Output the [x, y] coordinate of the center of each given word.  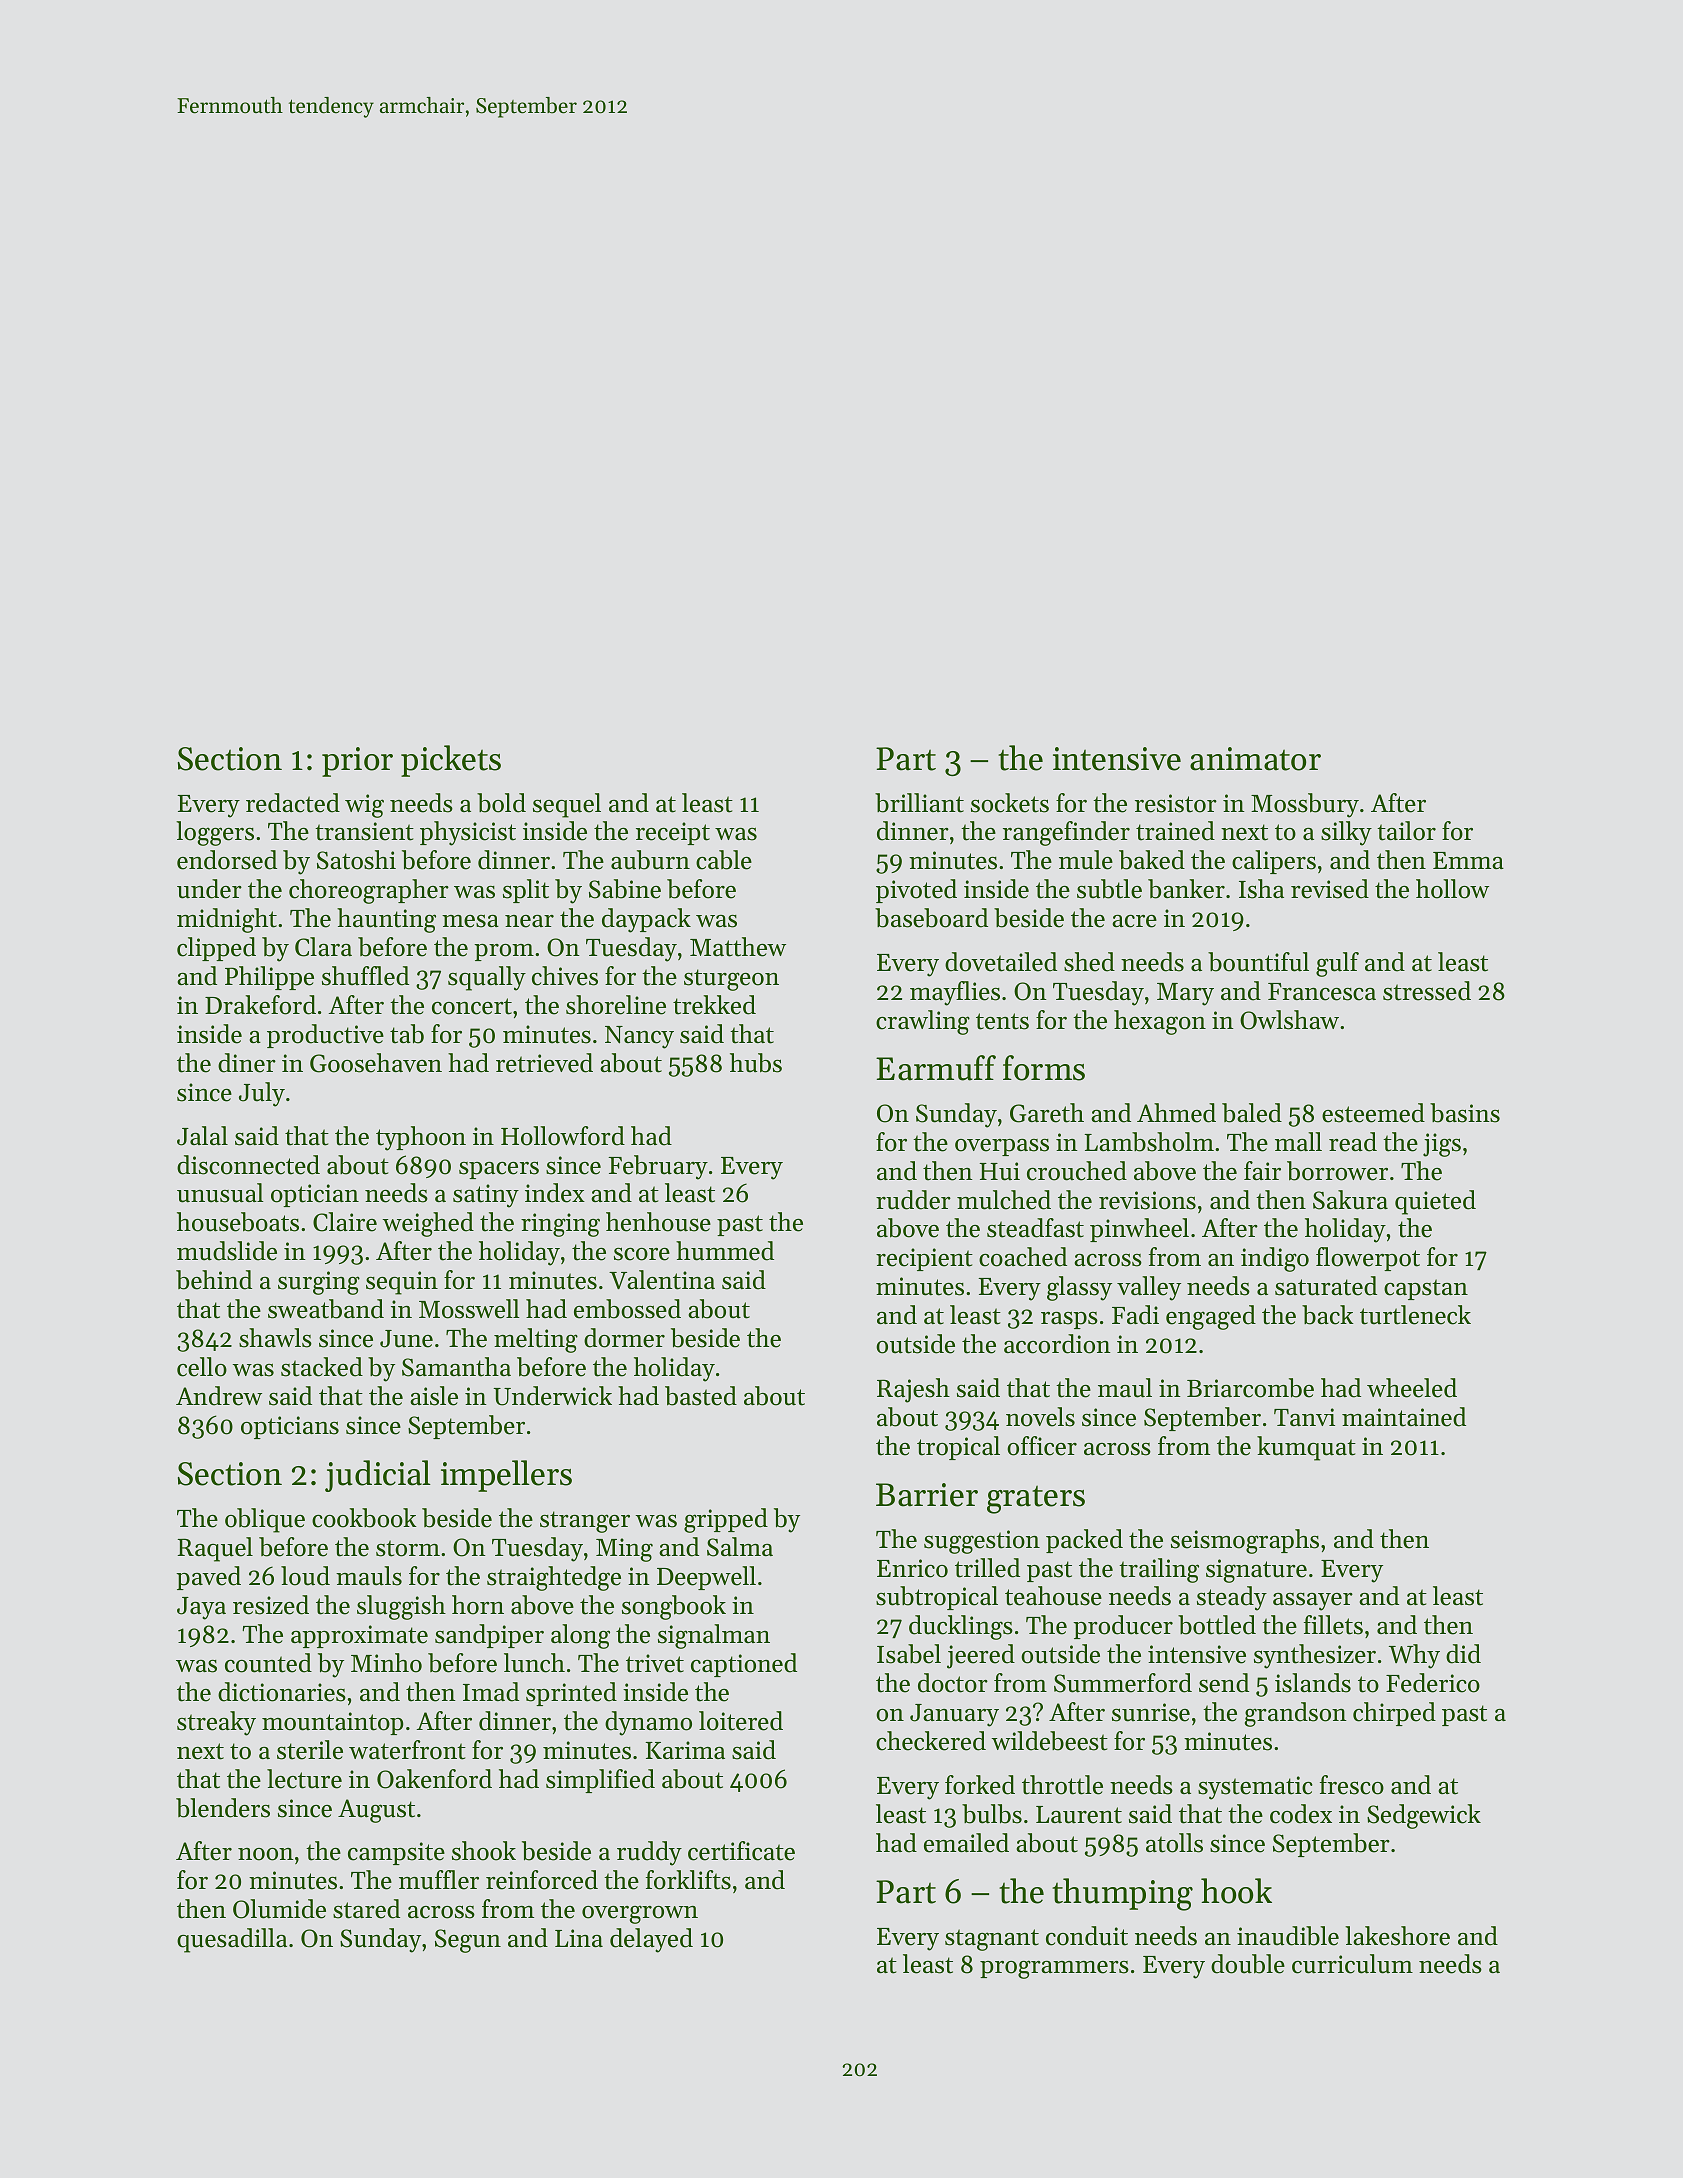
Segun [468, 1941]
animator [1255, 759]
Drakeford [260, 1005]
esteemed [1373, 1113]
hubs [756, 1063]
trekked [714, 1005]
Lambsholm [1149, 1142]
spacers [499, 1170]
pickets [451, 761]
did [1463, 1654]
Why [1414, 1656]
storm [408, 1548]
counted [268, 1663]
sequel [567, 805]
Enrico [912, 1568]
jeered [981, 1656]
